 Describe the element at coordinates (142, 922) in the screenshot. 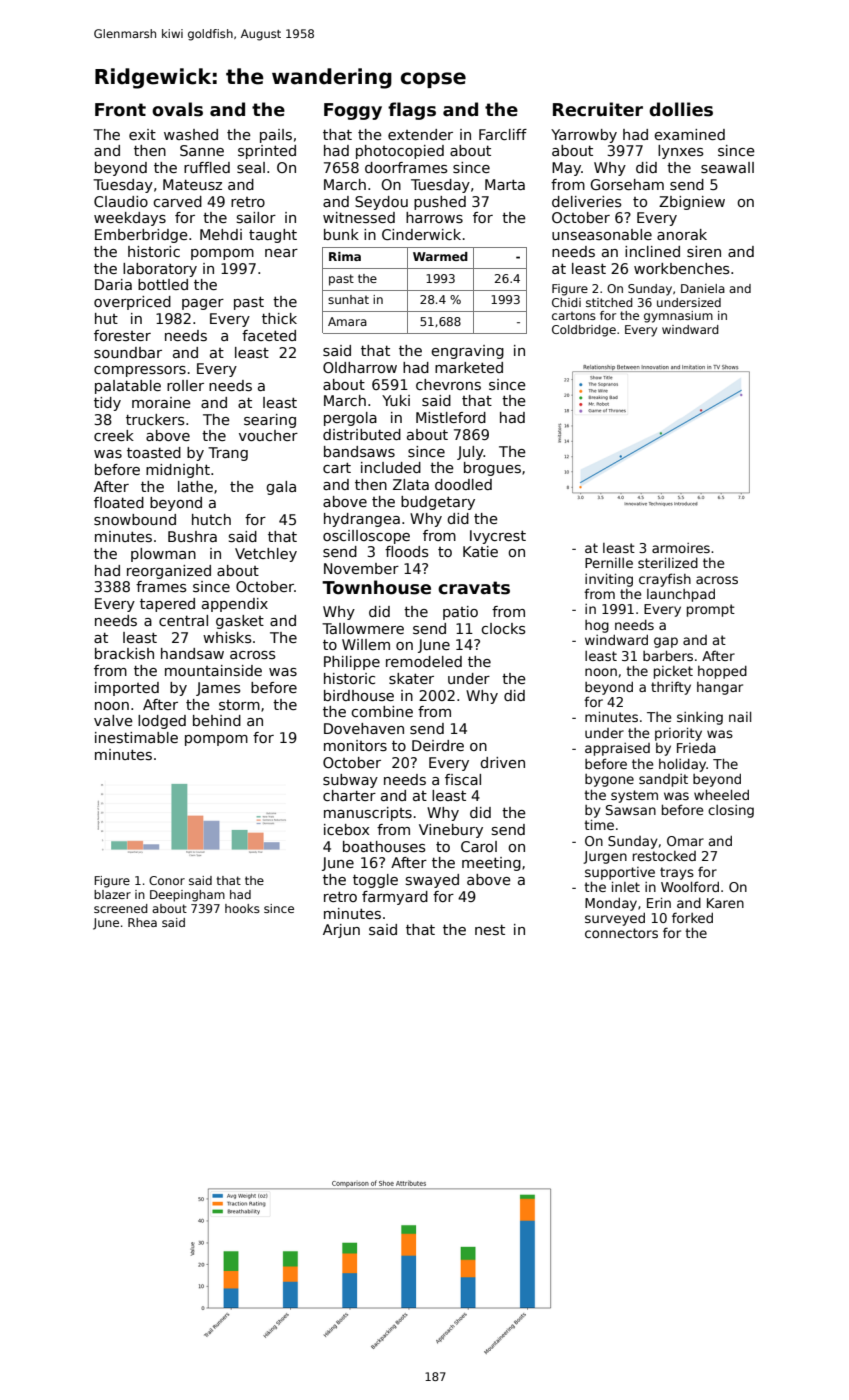

I see `Rhea` at that location.
